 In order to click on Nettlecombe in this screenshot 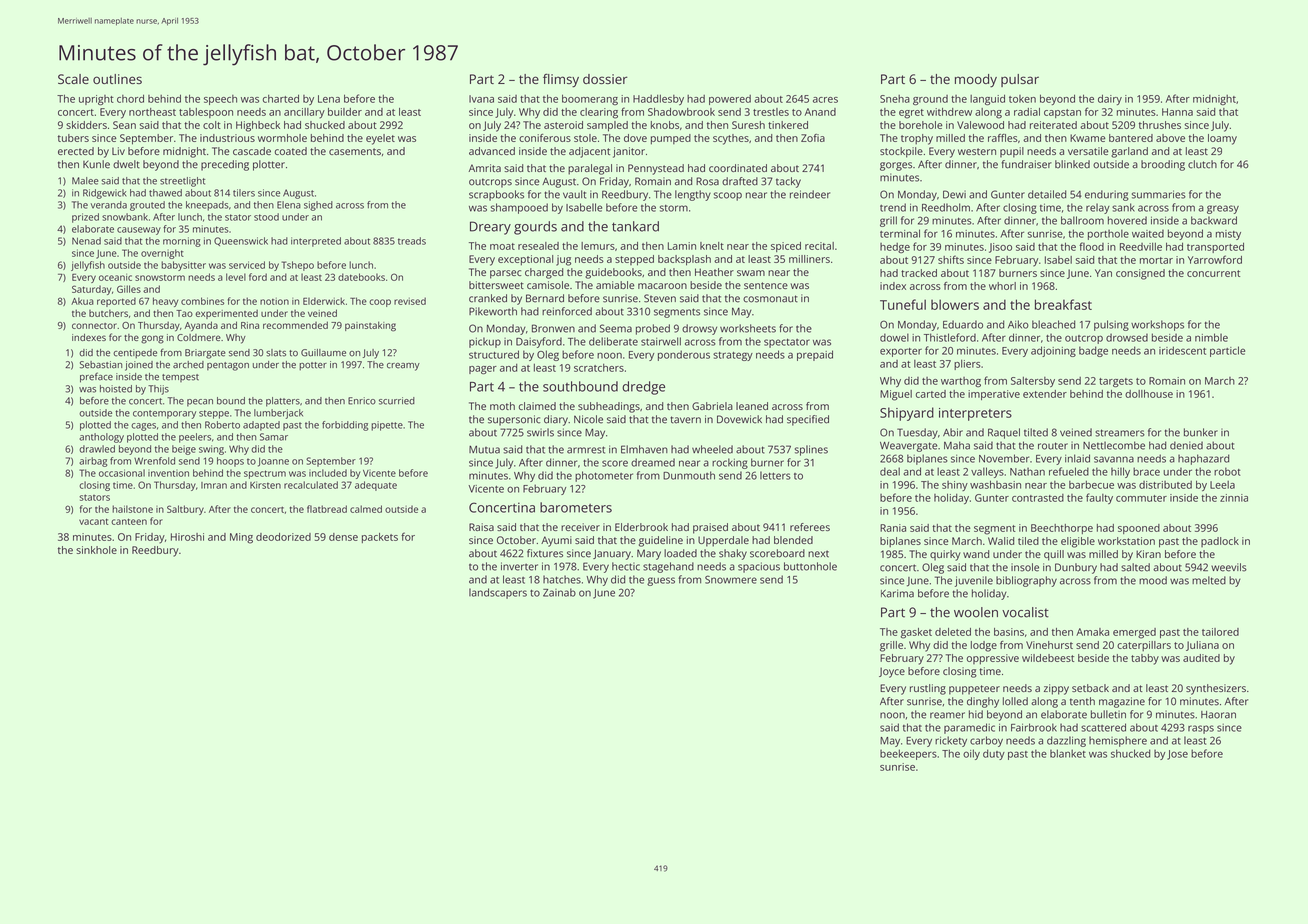, I will do `click(1114, 445)`.
